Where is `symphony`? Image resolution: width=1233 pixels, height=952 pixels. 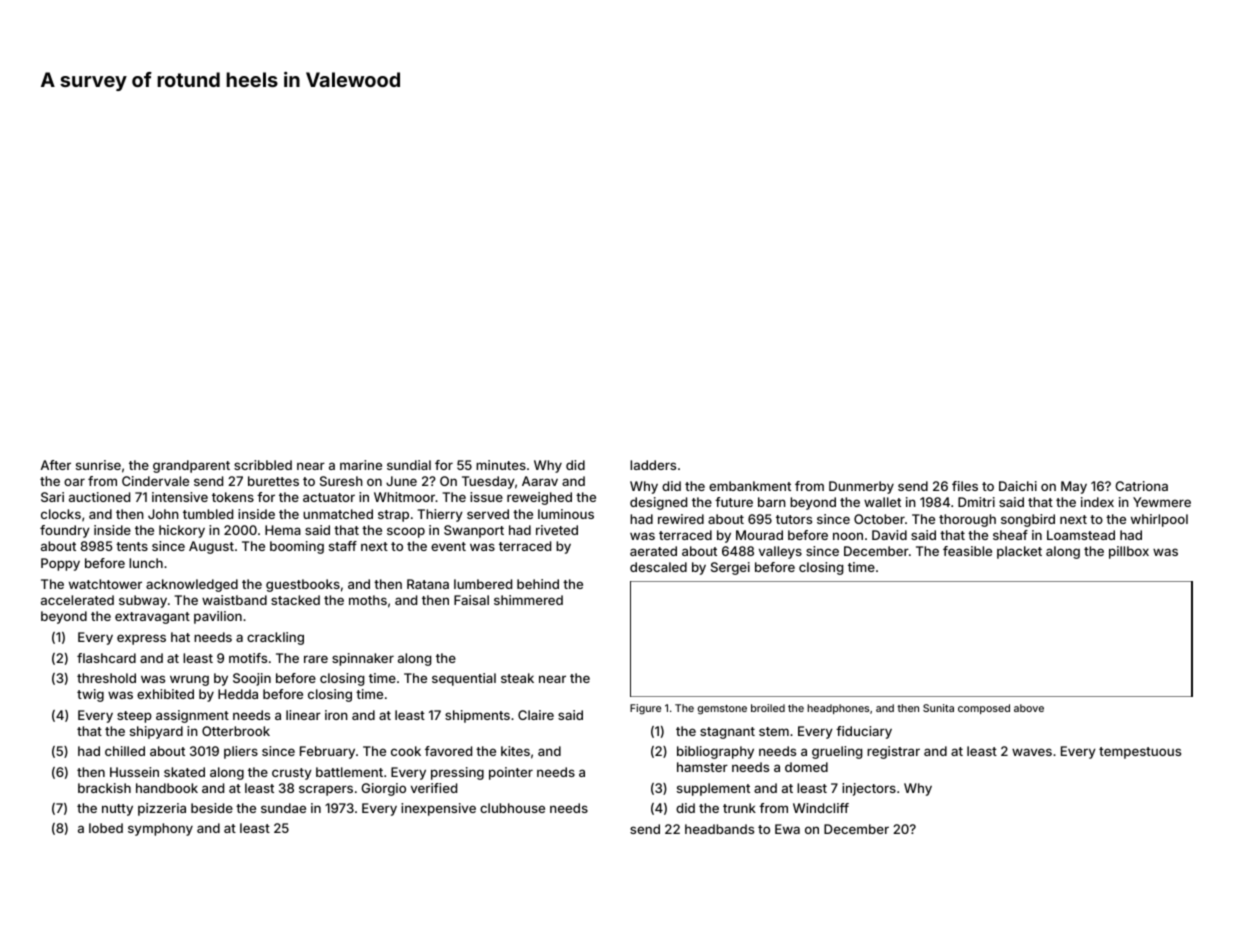
symphony is located at coordinates (160, 829).
